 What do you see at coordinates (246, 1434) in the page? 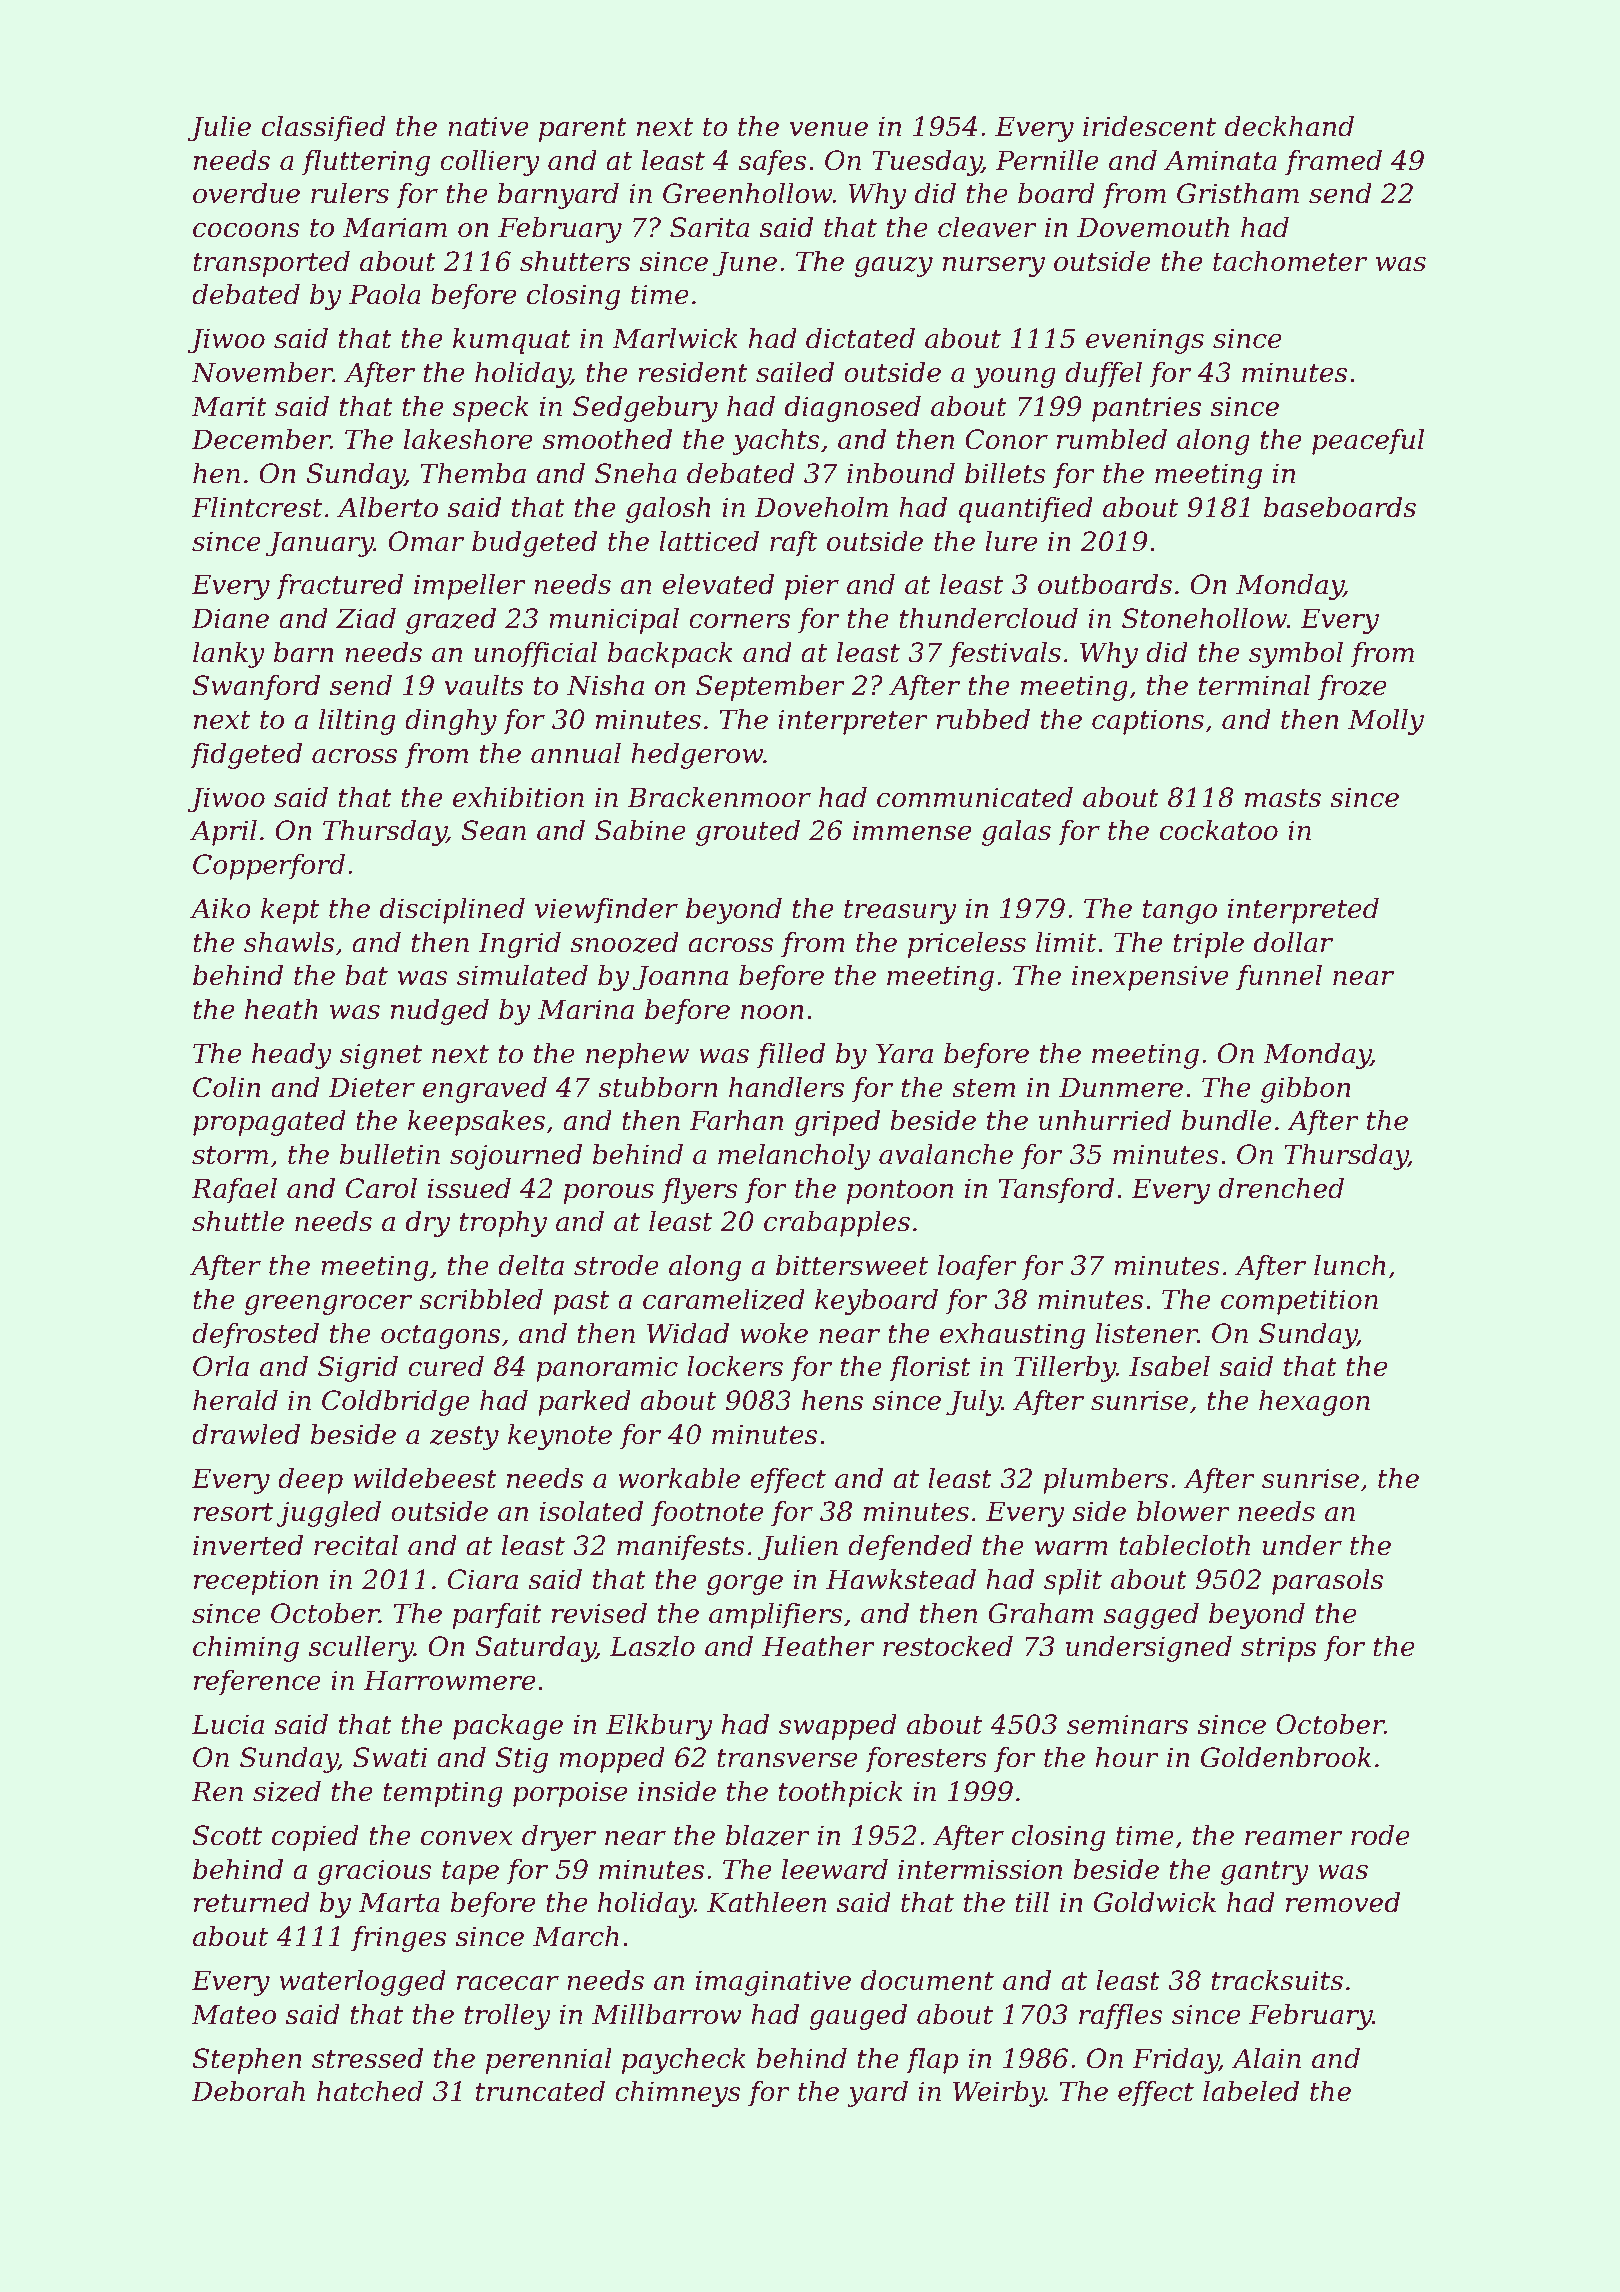
I see `drawled` at bounding box center [246, 1434].
